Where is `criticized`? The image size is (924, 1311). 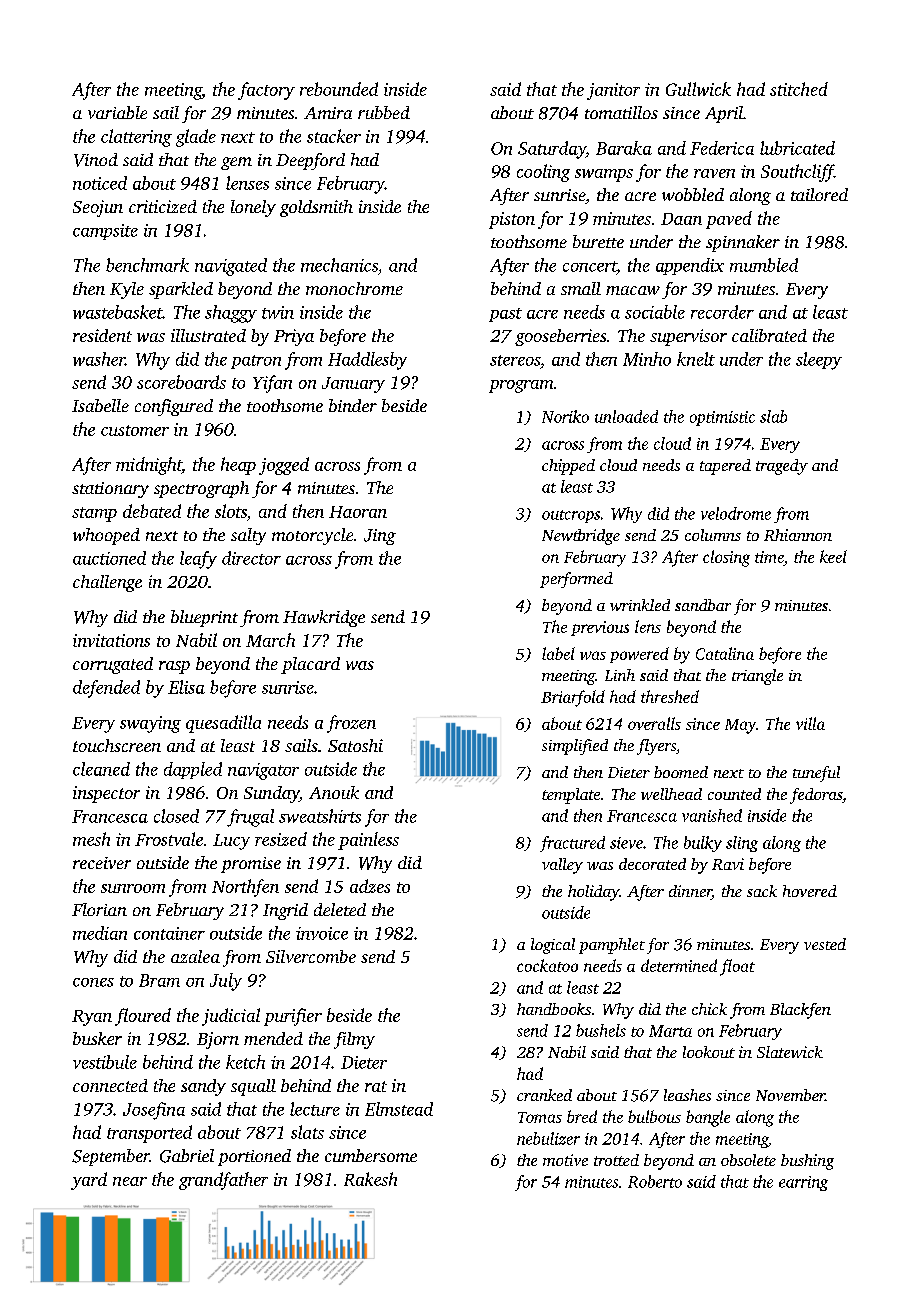 criticized is located at coordinates (163, 206).
